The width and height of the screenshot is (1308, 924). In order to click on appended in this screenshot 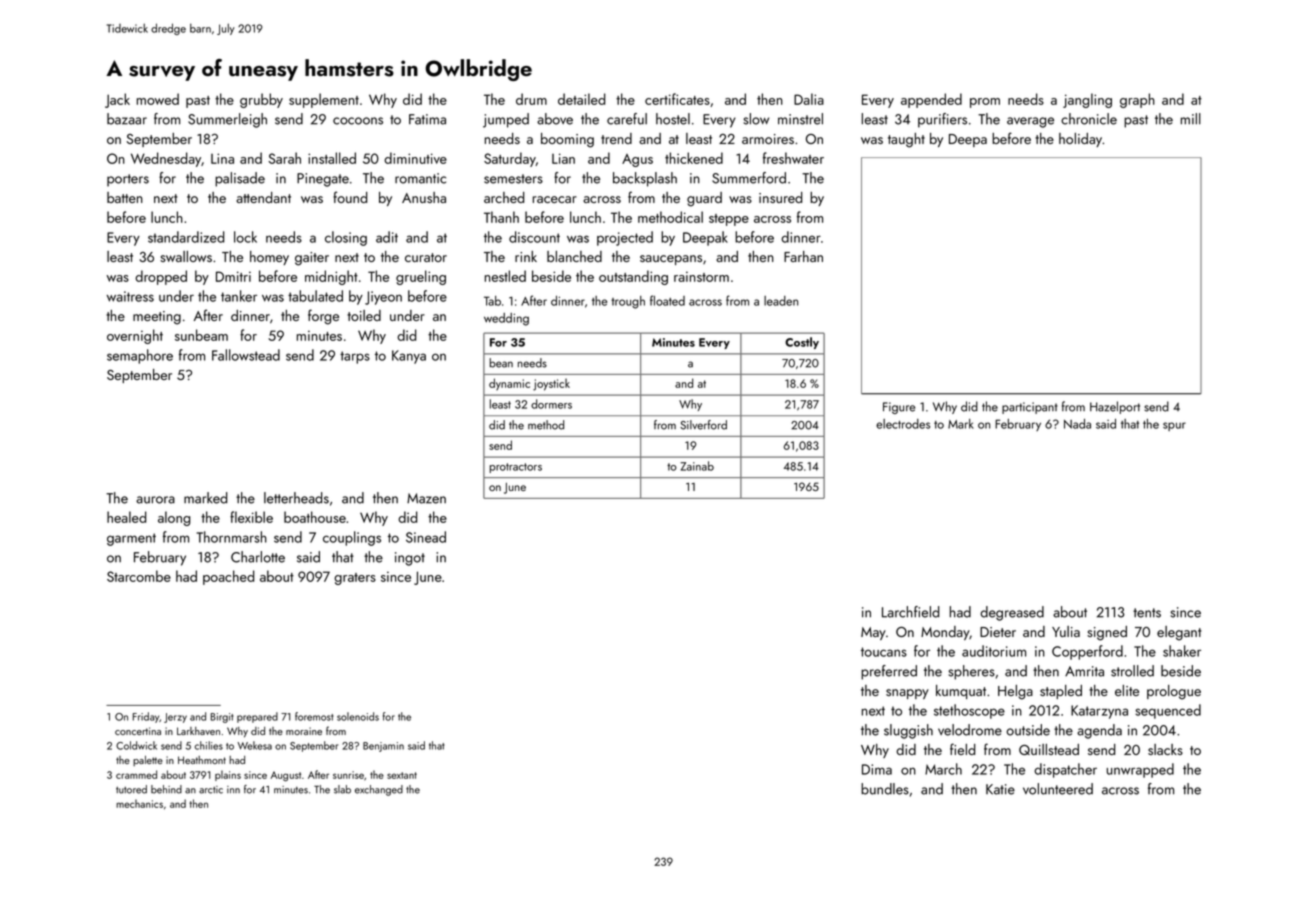, I will do `click(931, 100)`.
